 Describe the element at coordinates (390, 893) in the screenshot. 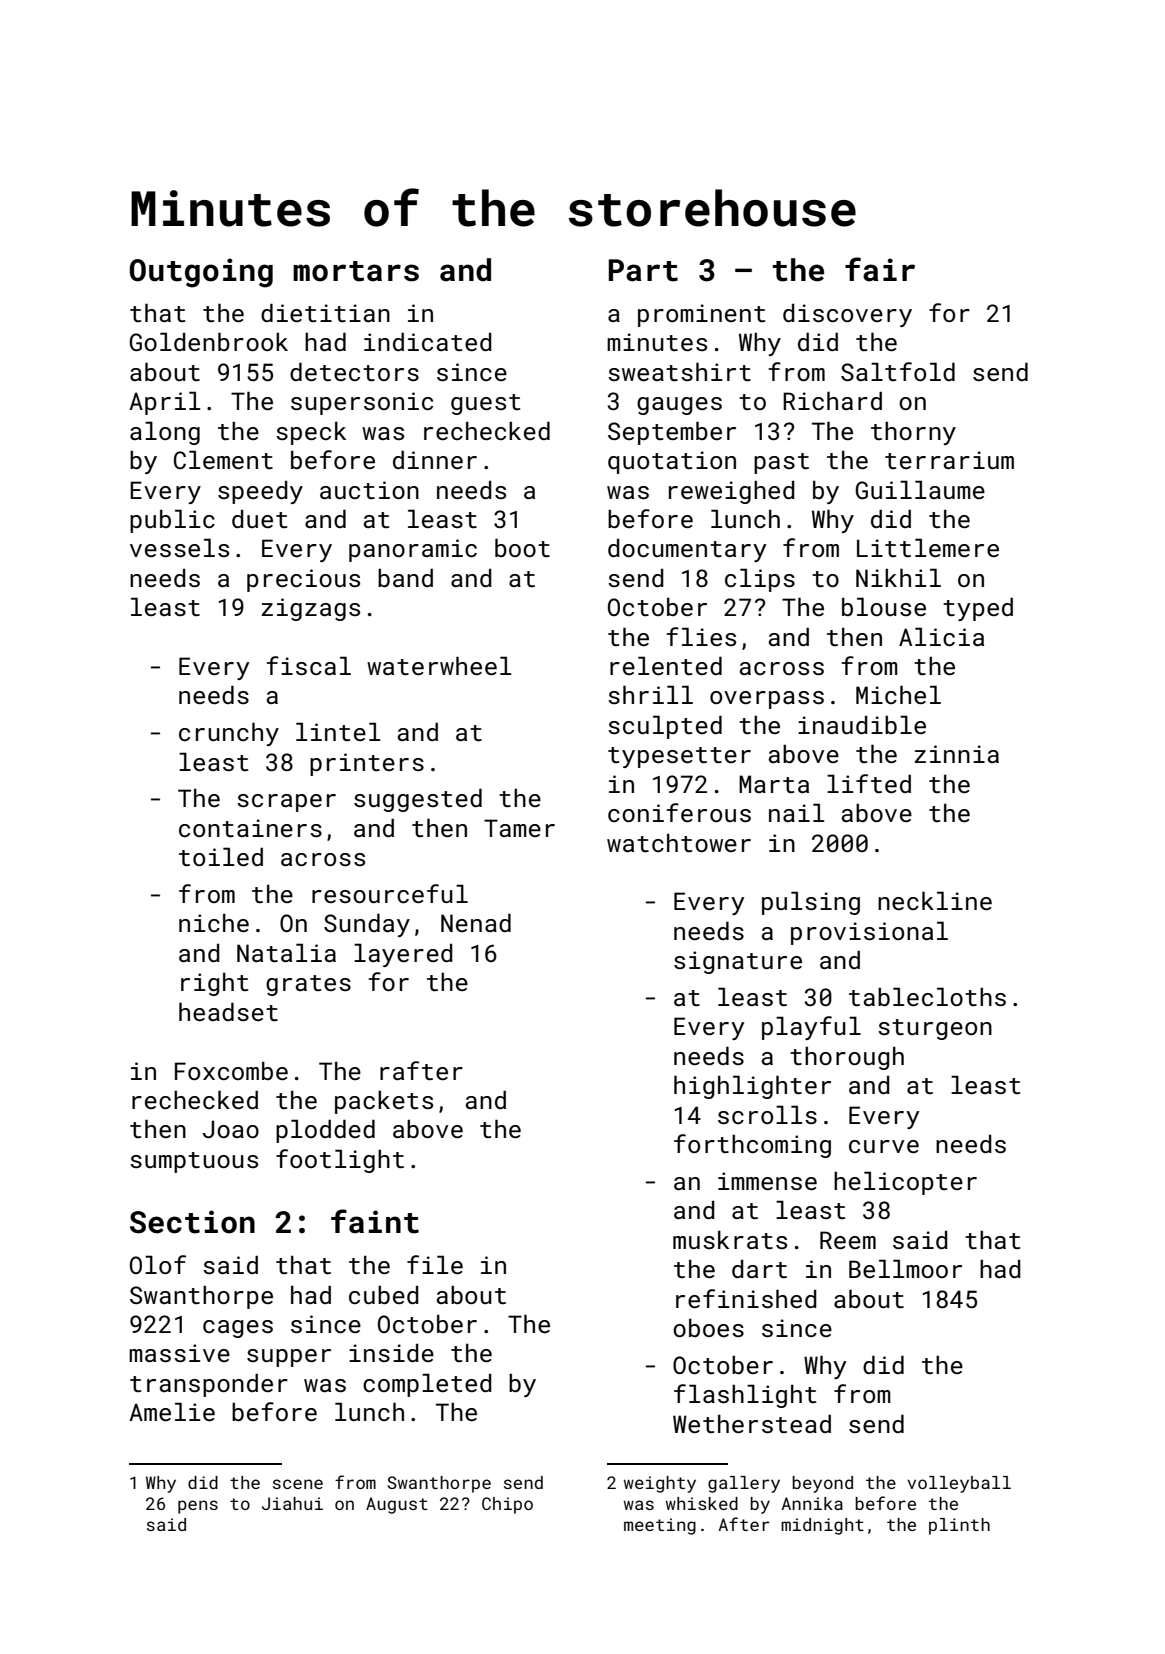

I see `resourceful` at that location.
